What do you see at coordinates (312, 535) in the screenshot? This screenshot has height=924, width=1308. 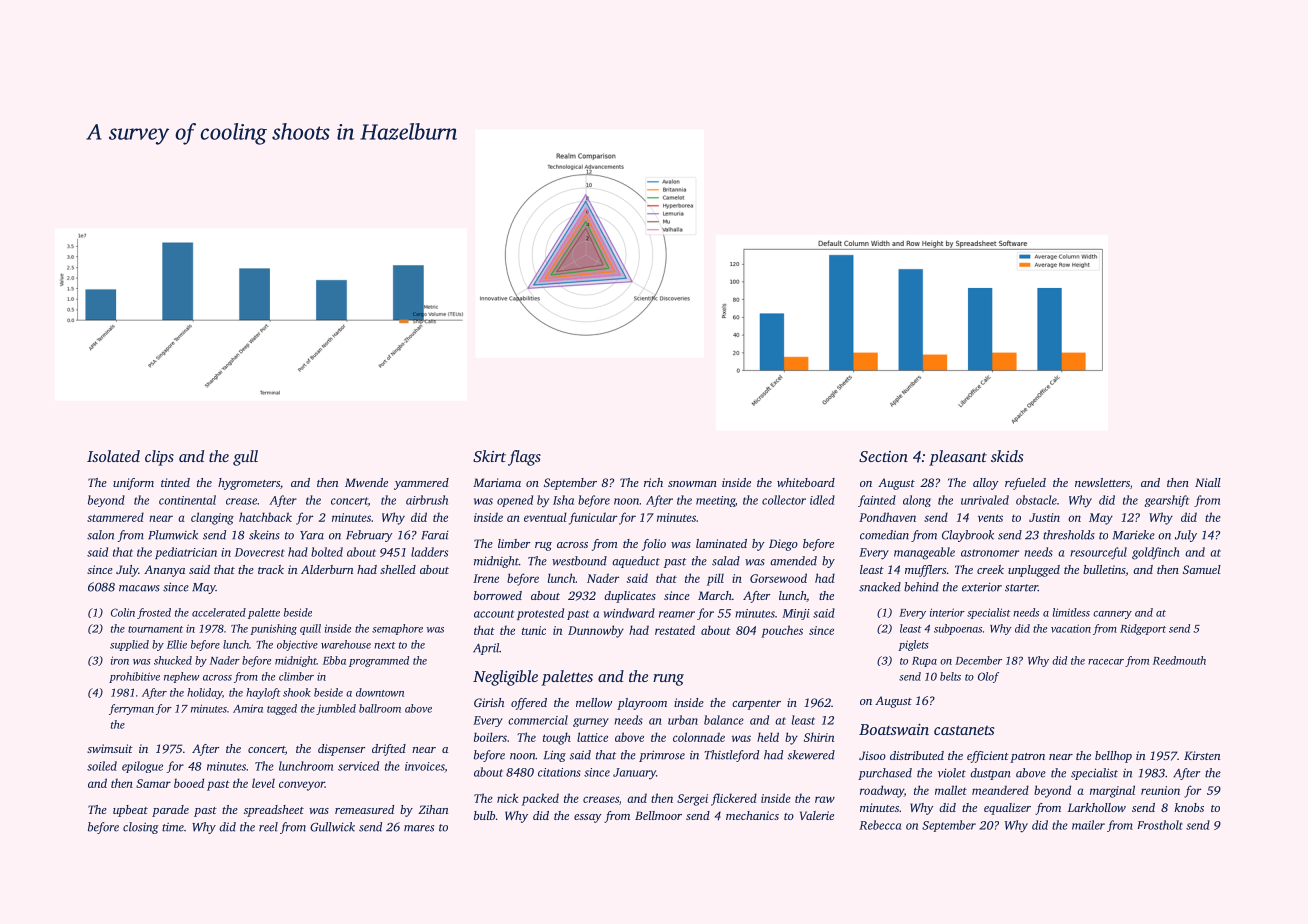 I see `Yara` at bounding box center [312, 535].
